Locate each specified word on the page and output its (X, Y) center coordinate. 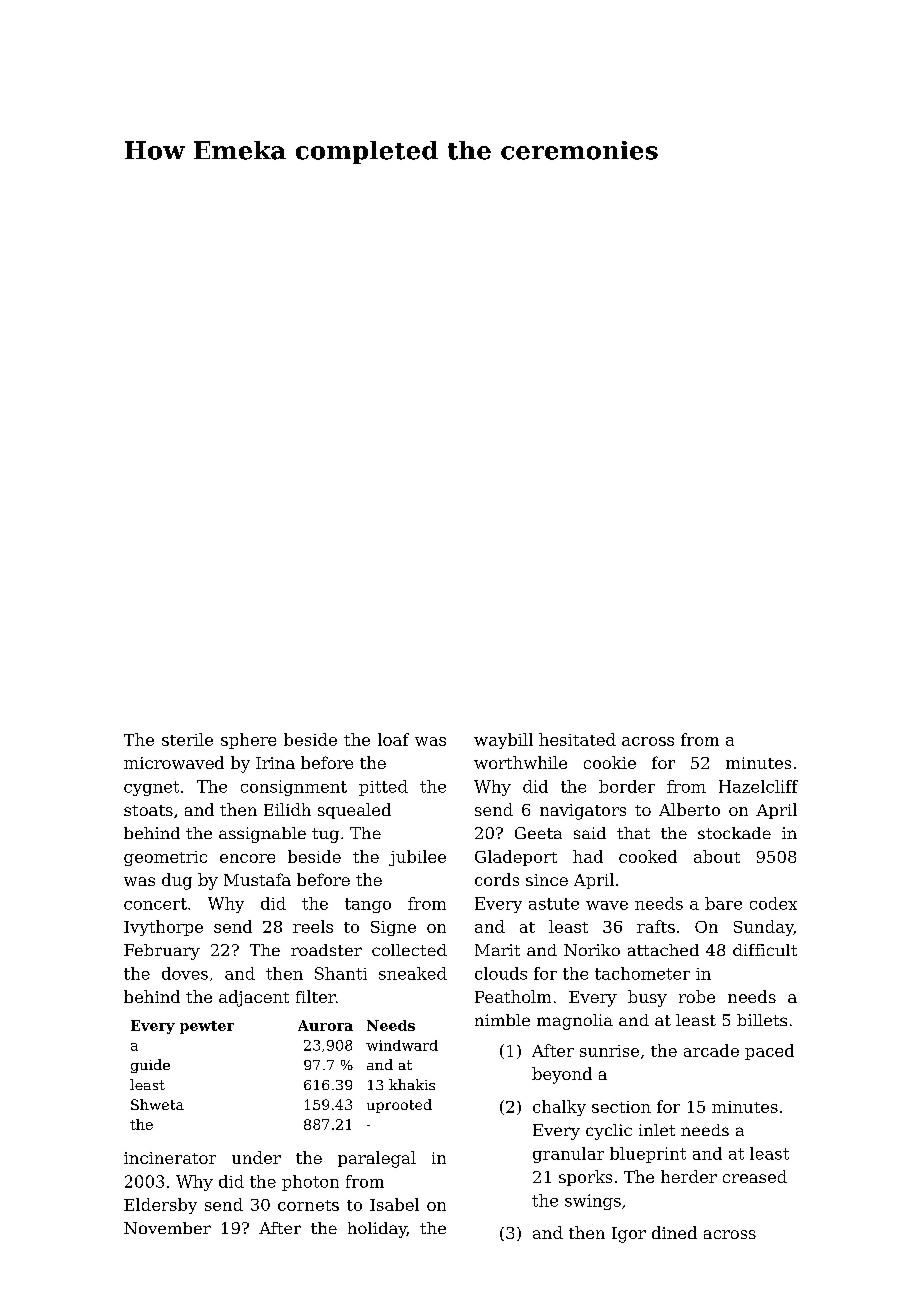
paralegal (377, 1159)
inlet (657, 1130)
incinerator (170, 1158)
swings (593, 1202)
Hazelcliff (758, 786)
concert (155, 904)
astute (554, 904)
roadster (326, 950)
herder (689, 1176)
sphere (248, 741)
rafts (656, 926)
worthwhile (520, 762)
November (167, 1228)
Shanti (341, 973)
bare (723, 903)
